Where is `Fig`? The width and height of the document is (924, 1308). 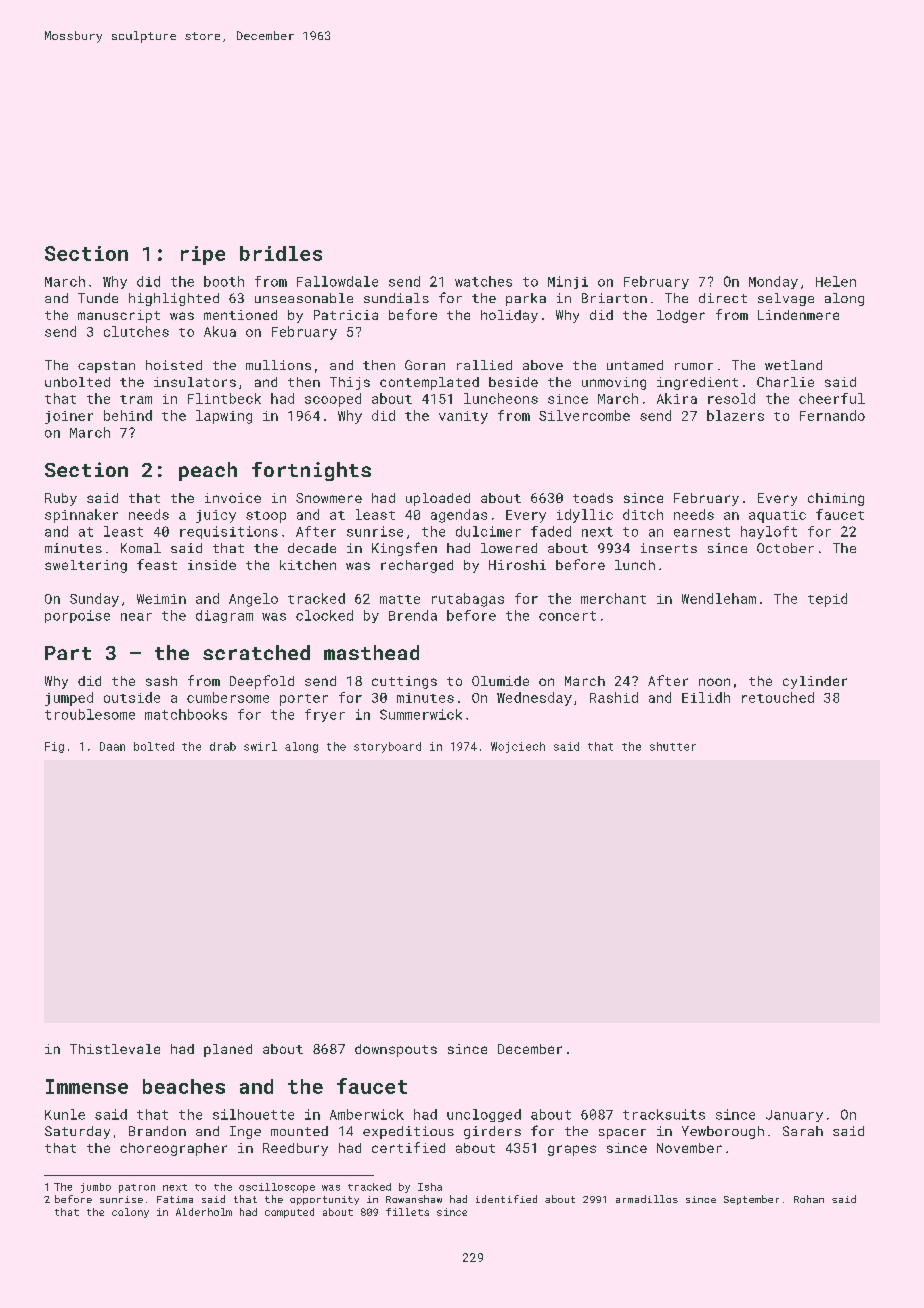
Fig is located at coordinates (54, 747).
